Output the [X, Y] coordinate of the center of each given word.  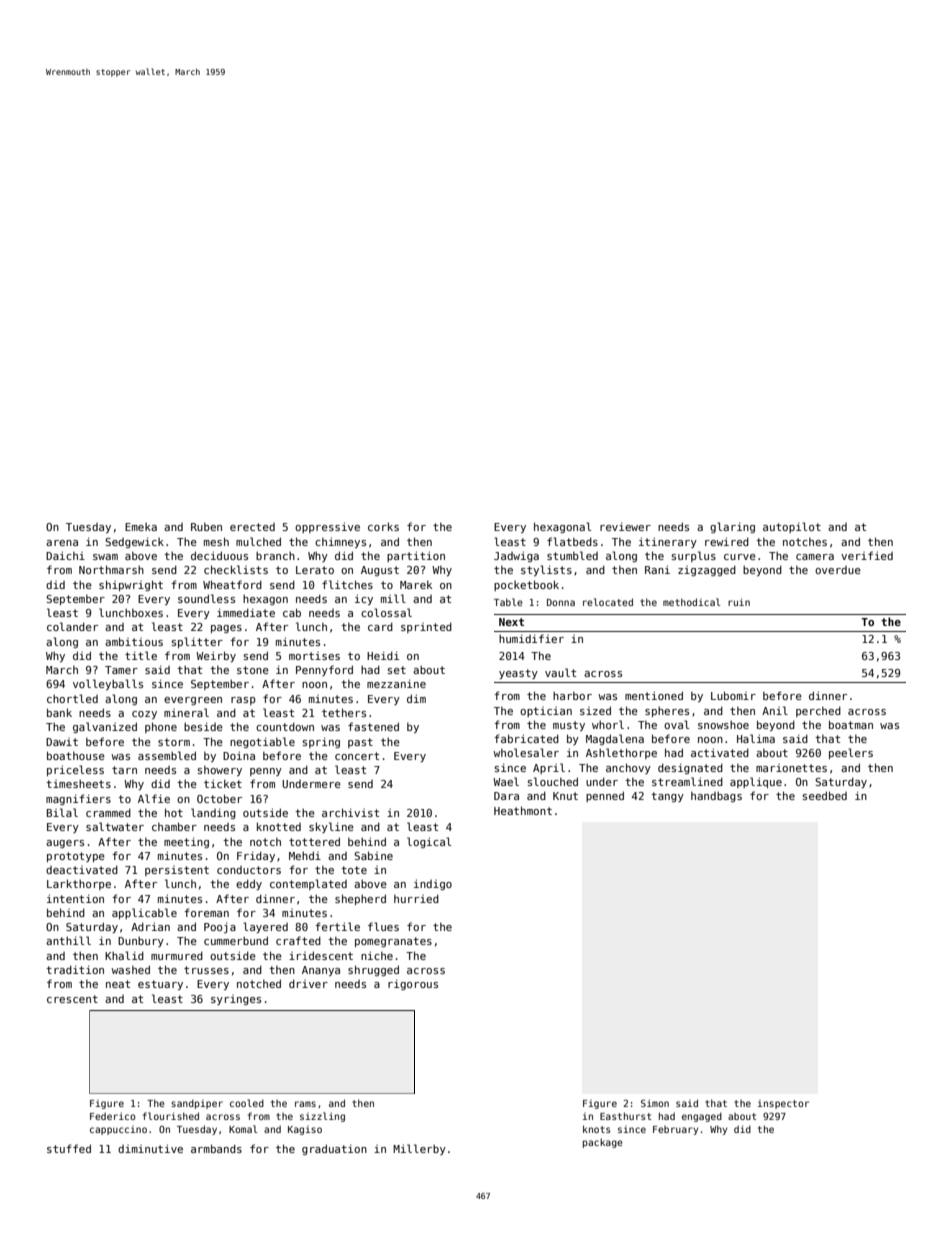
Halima [756, 738]
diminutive [150, 1148]
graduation [334, 1149]
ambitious [134, 641]
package [603, 1143]
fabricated [526, 738]
